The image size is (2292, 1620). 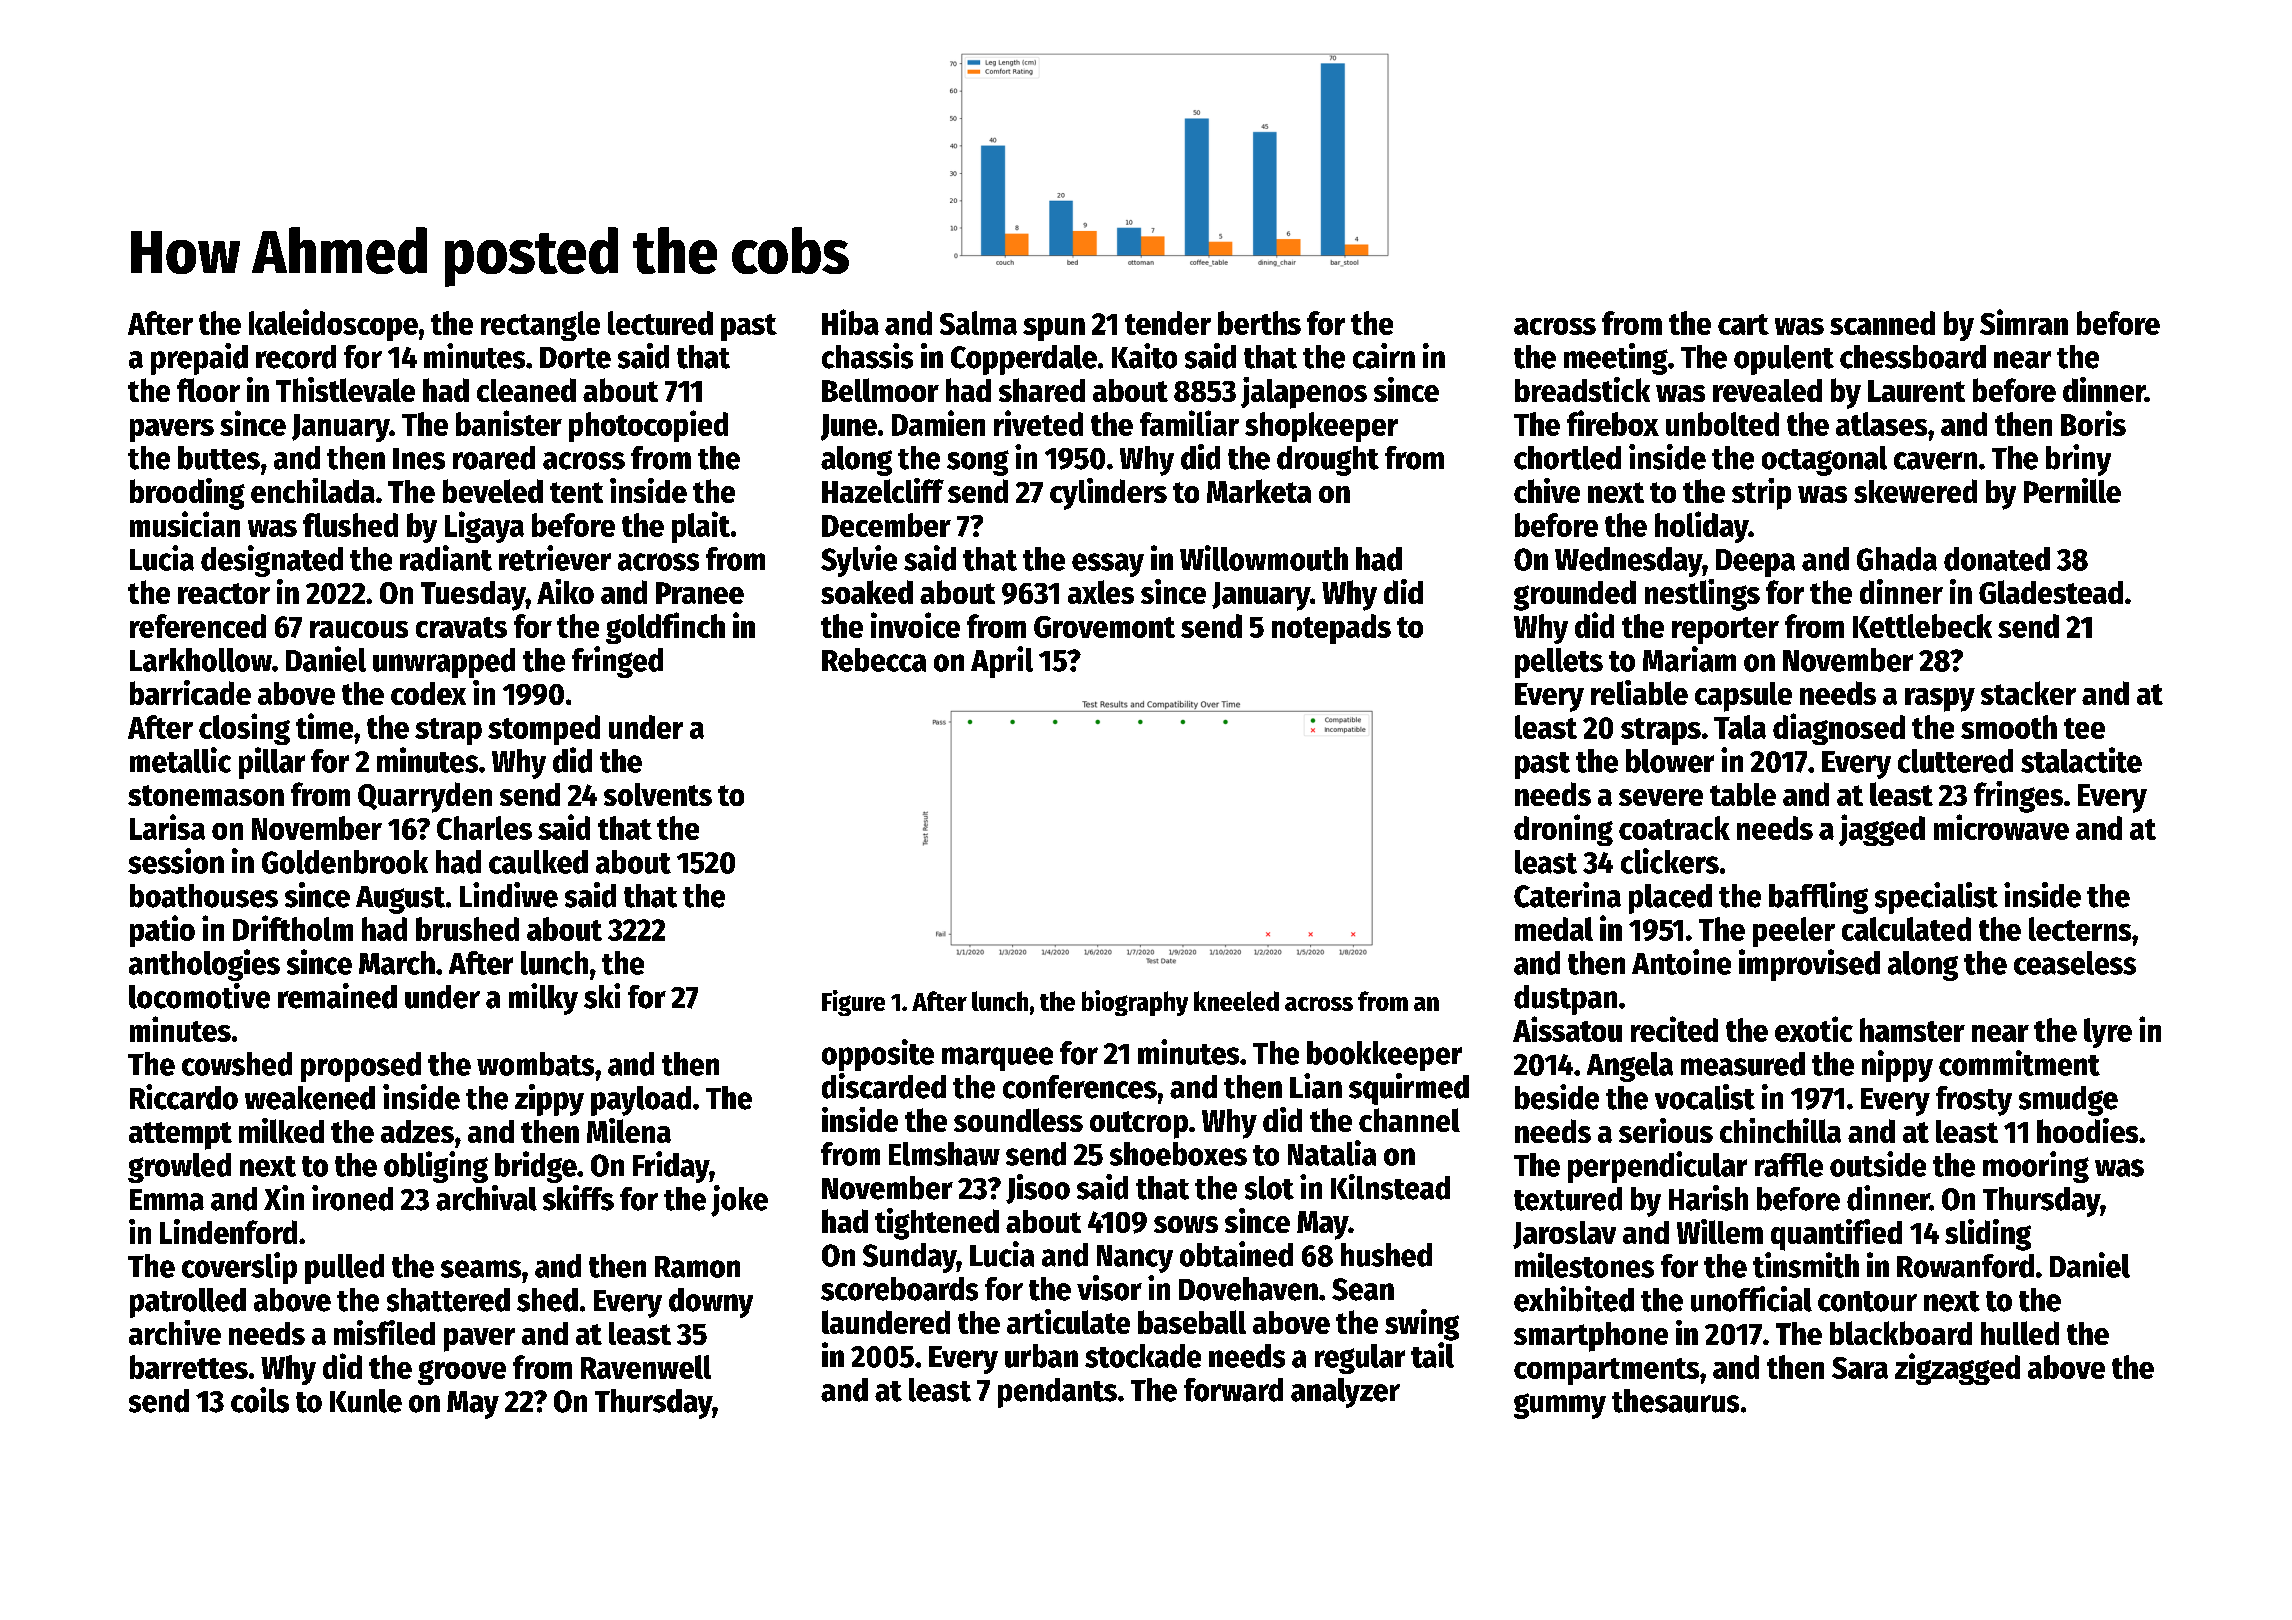 I want to click on Kilnstead, so click(x=1390, y=1187).
